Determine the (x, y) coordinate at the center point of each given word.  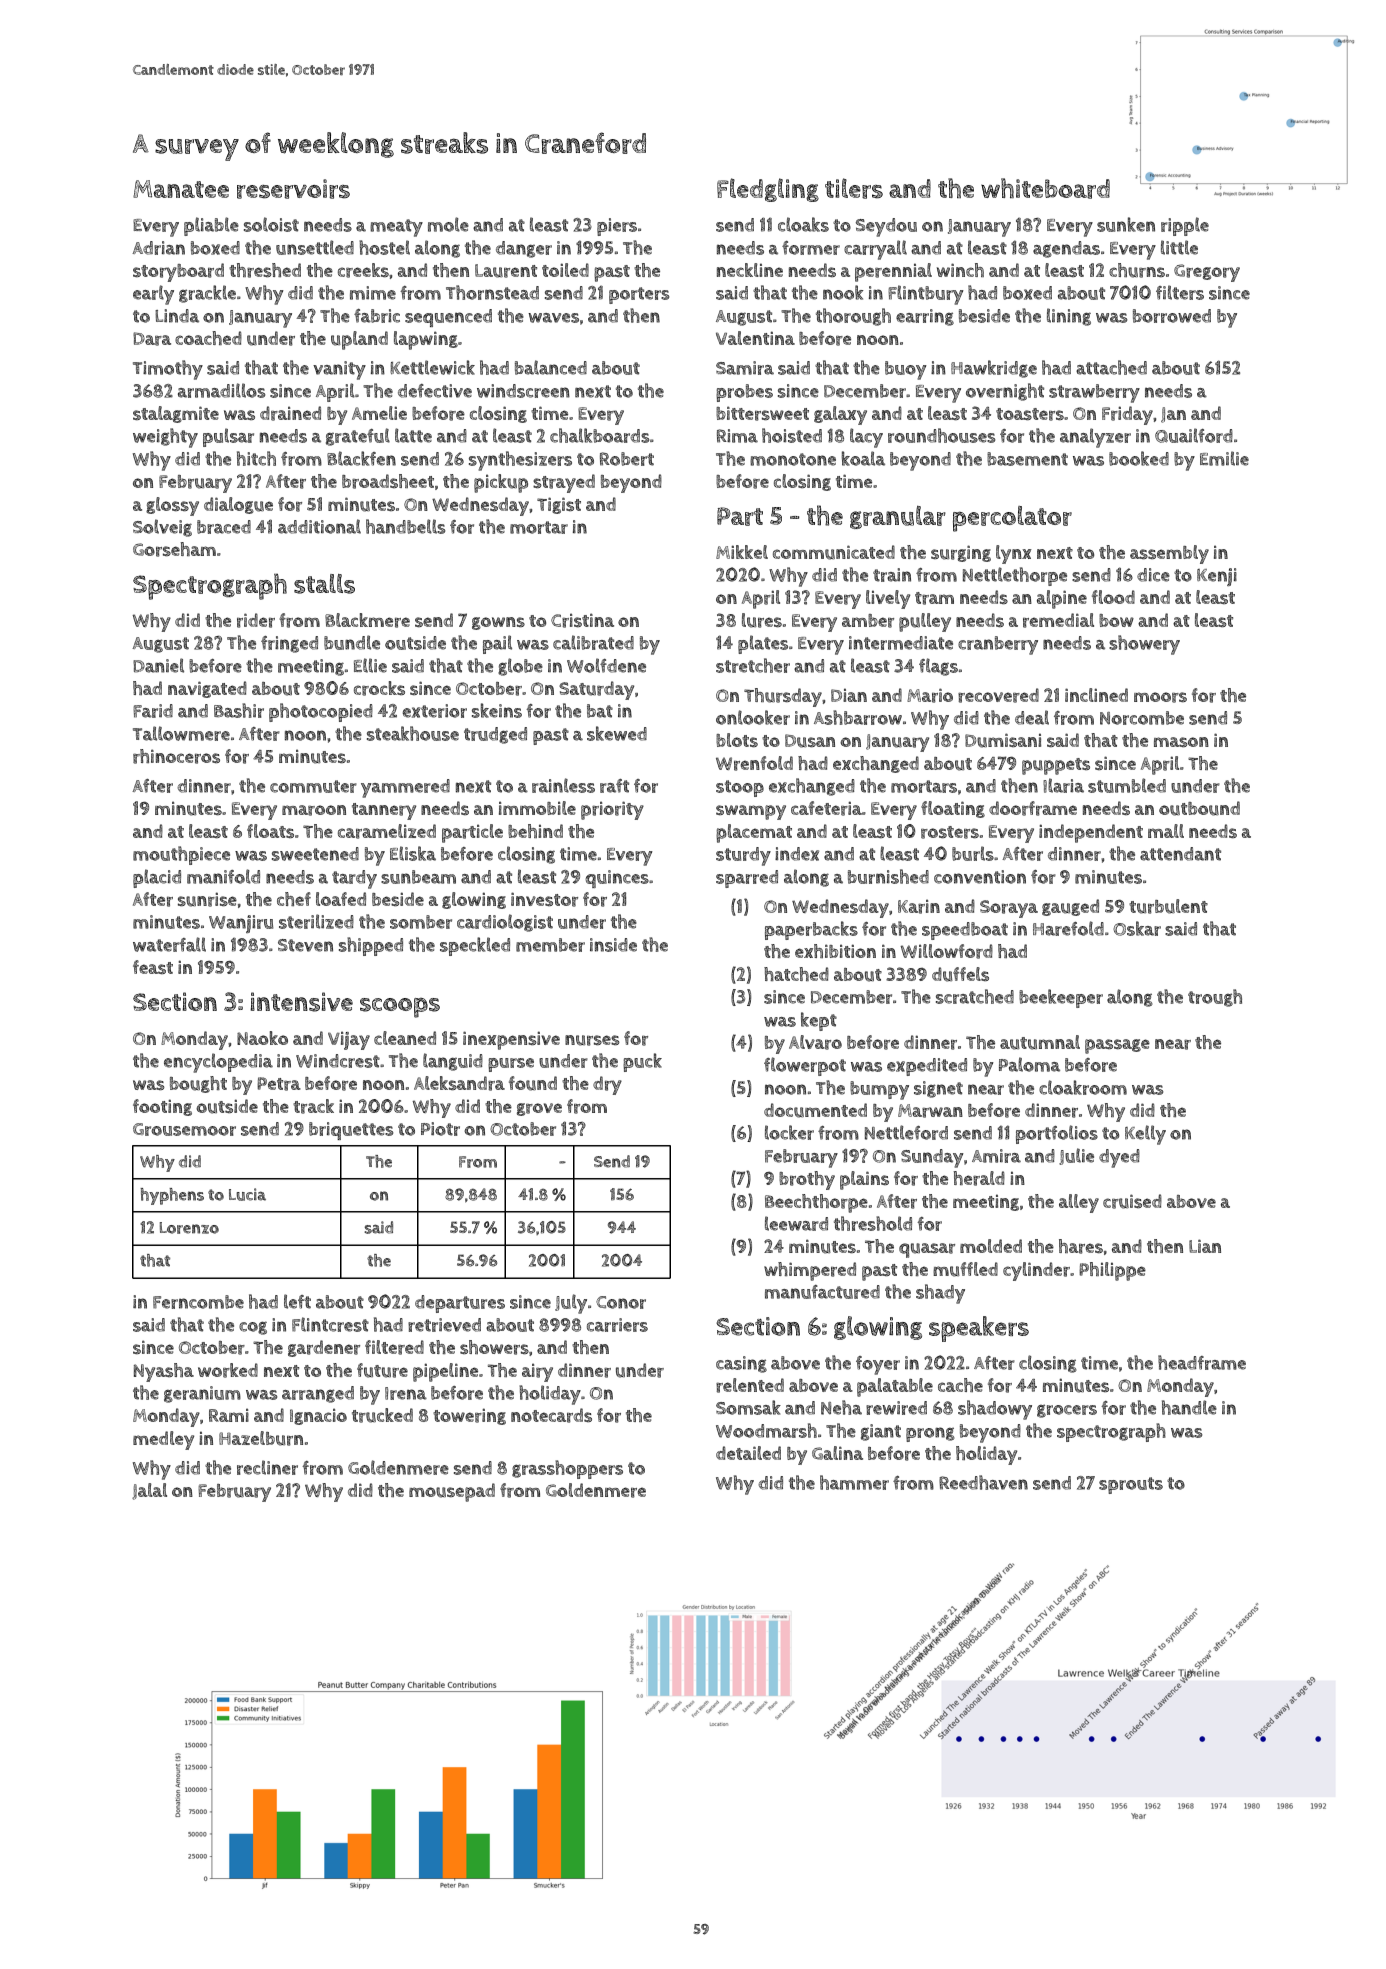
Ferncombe (198, 1302)
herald (979, 1178)
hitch (256, 458)
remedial (1058, 620)
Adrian (158, 248)
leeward (796, 1223)
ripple (1185, 226)
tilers (854, 188)
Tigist (559, 505)
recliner (267, 1467)
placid (157, 878)
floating (953, 809)
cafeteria (826, 808)
